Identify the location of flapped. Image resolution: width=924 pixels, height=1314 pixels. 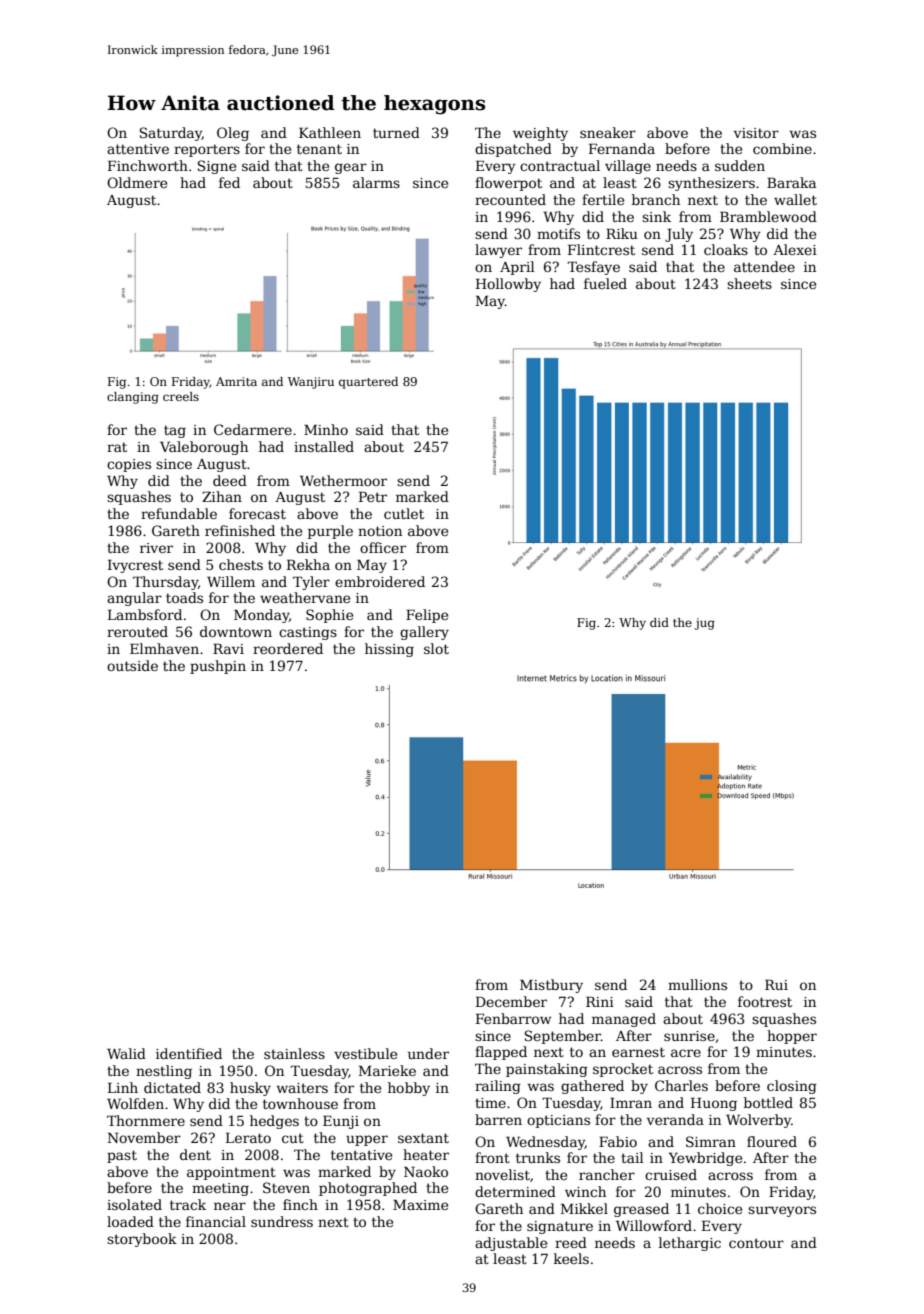
(501, 1053).
